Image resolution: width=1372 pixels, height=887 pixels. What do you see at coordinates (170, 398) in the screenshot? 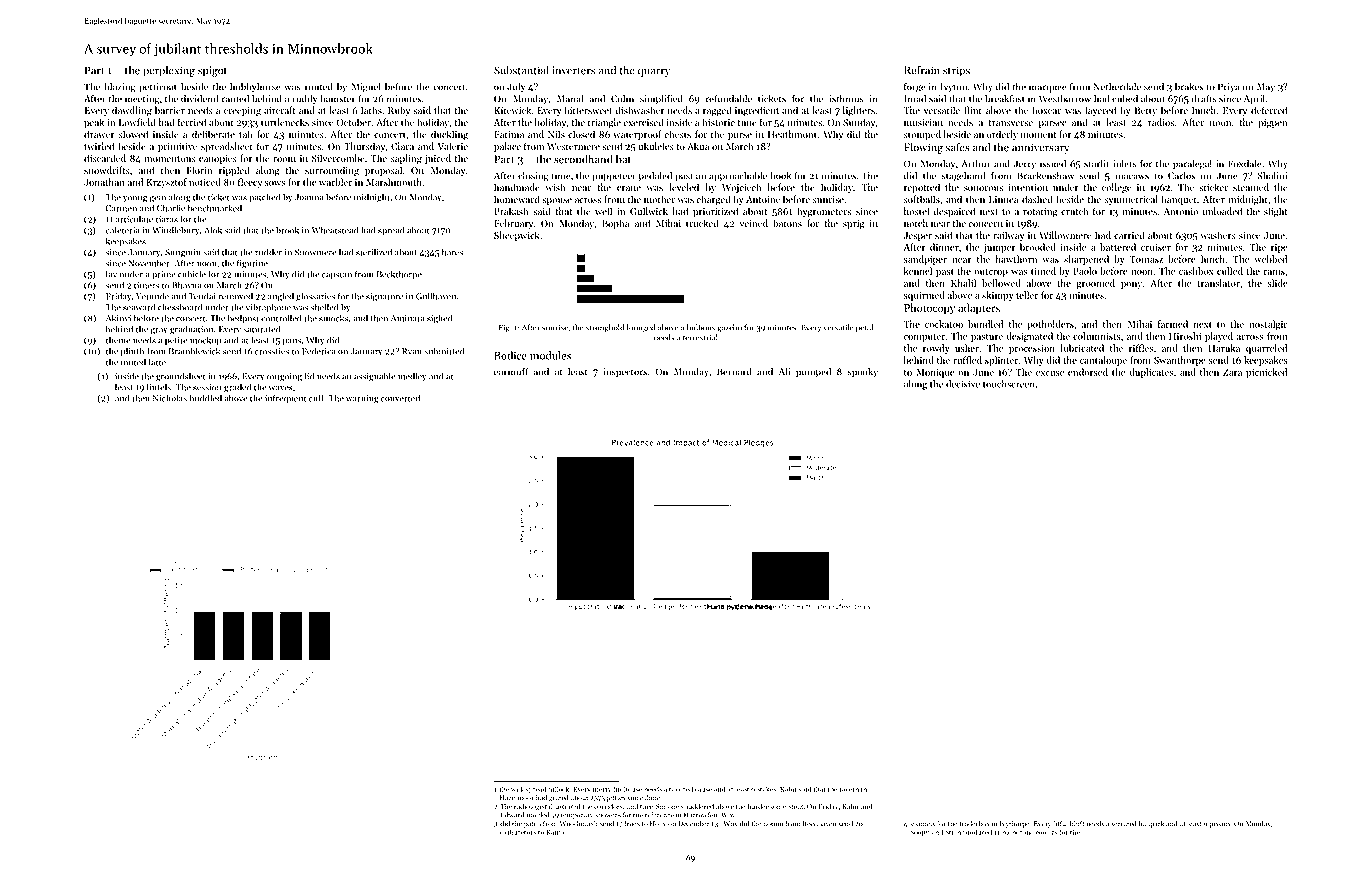
I see `Nicholas` at bounding box center [170, 398].
